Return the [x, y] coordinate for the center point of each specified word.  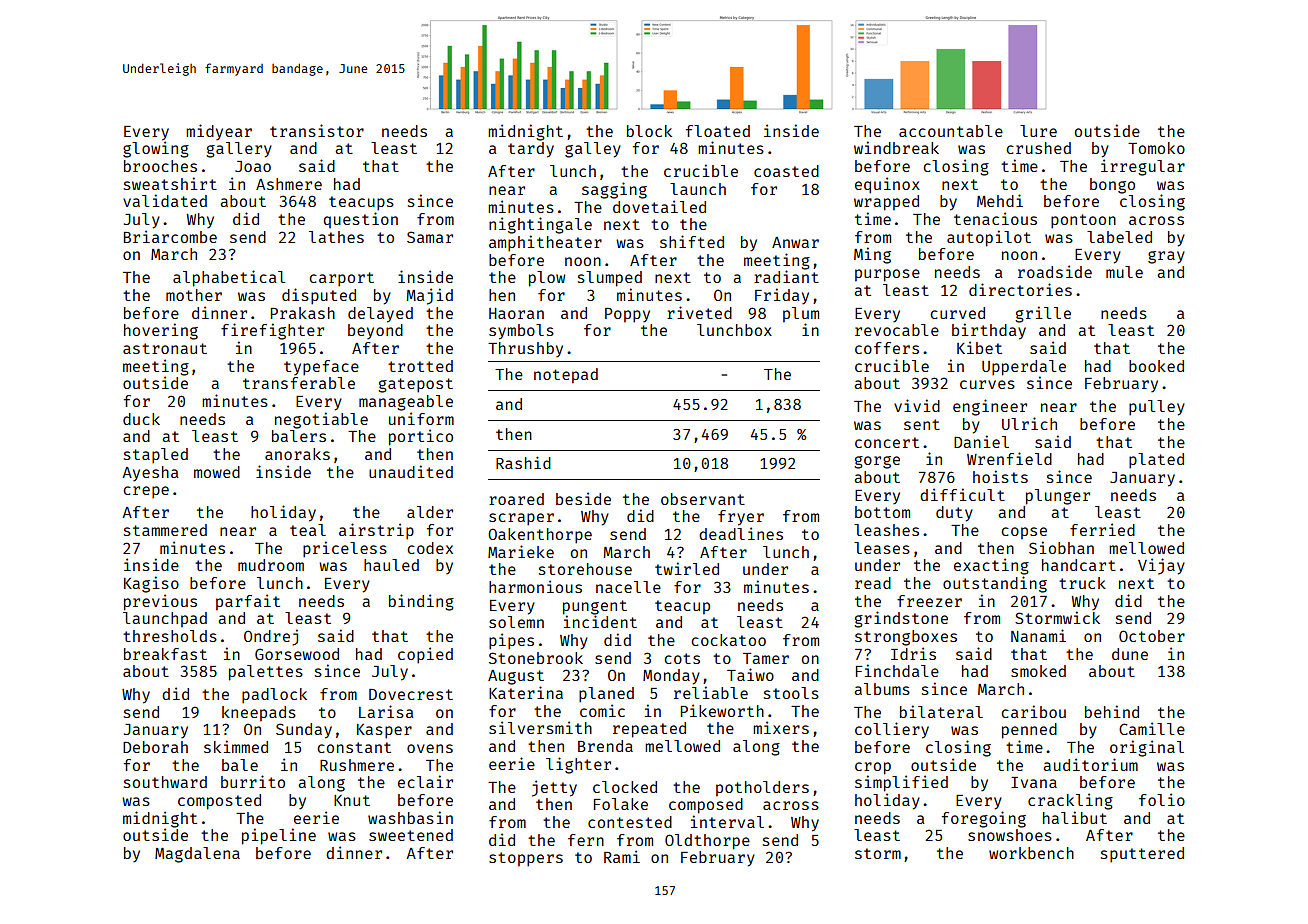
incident [600, 621]
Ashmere [289, 184]
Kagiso [151, 584]
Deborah [155, 747]
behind [1112, 711]
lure [1038, 131]
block [649, 131]
